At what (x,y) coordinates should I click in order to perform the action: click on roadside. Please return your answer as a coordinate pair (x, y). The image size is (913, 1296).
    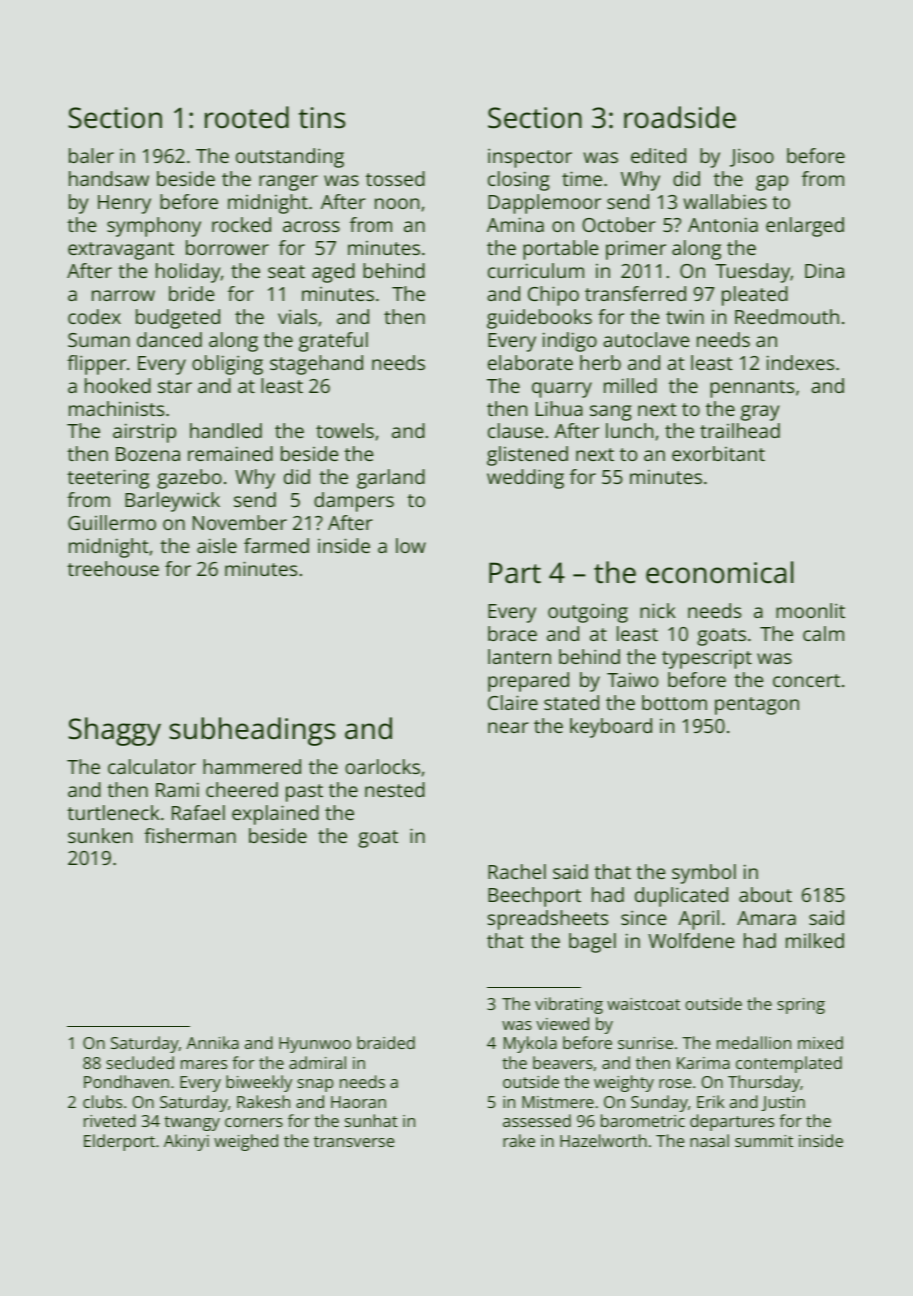
    Looking at the image, I should click on (680, 117).
